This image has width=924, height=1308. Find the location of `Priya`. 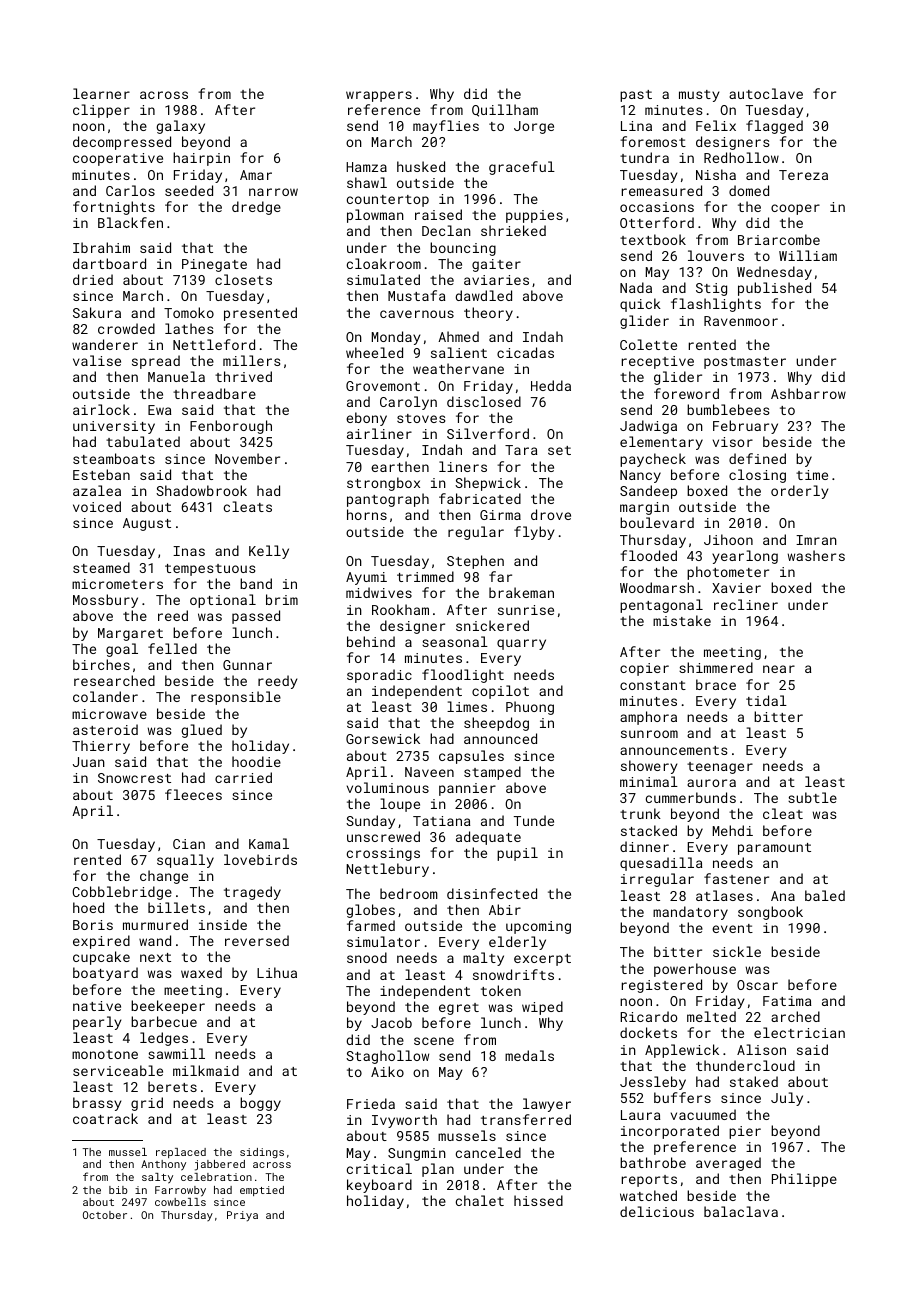

Priya is located at coordinates (242, 1216).
